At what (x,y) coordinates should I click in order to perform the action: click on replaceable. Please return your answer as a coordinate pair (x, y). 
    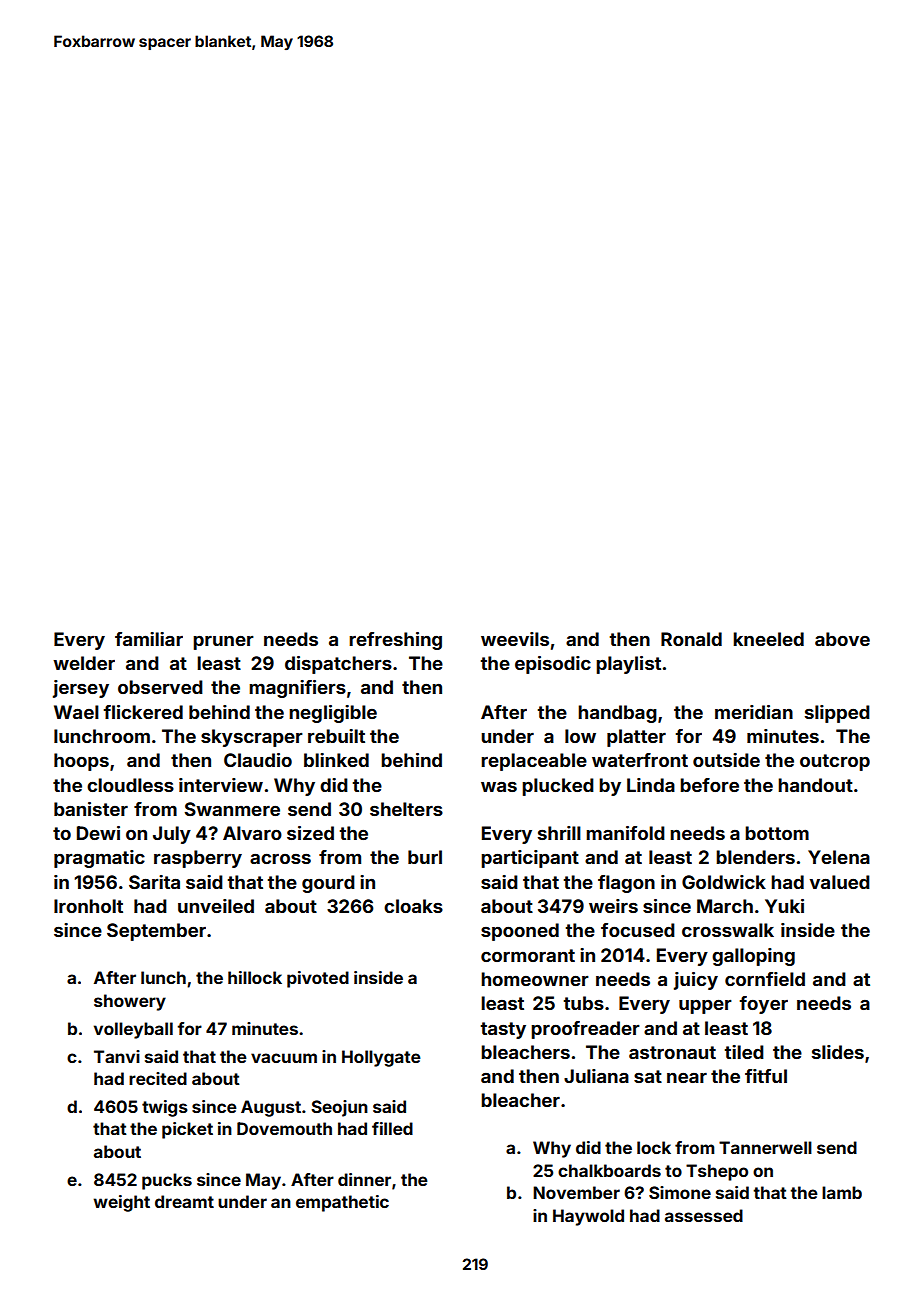
    Looking at the image, I should click on (534, 762).
